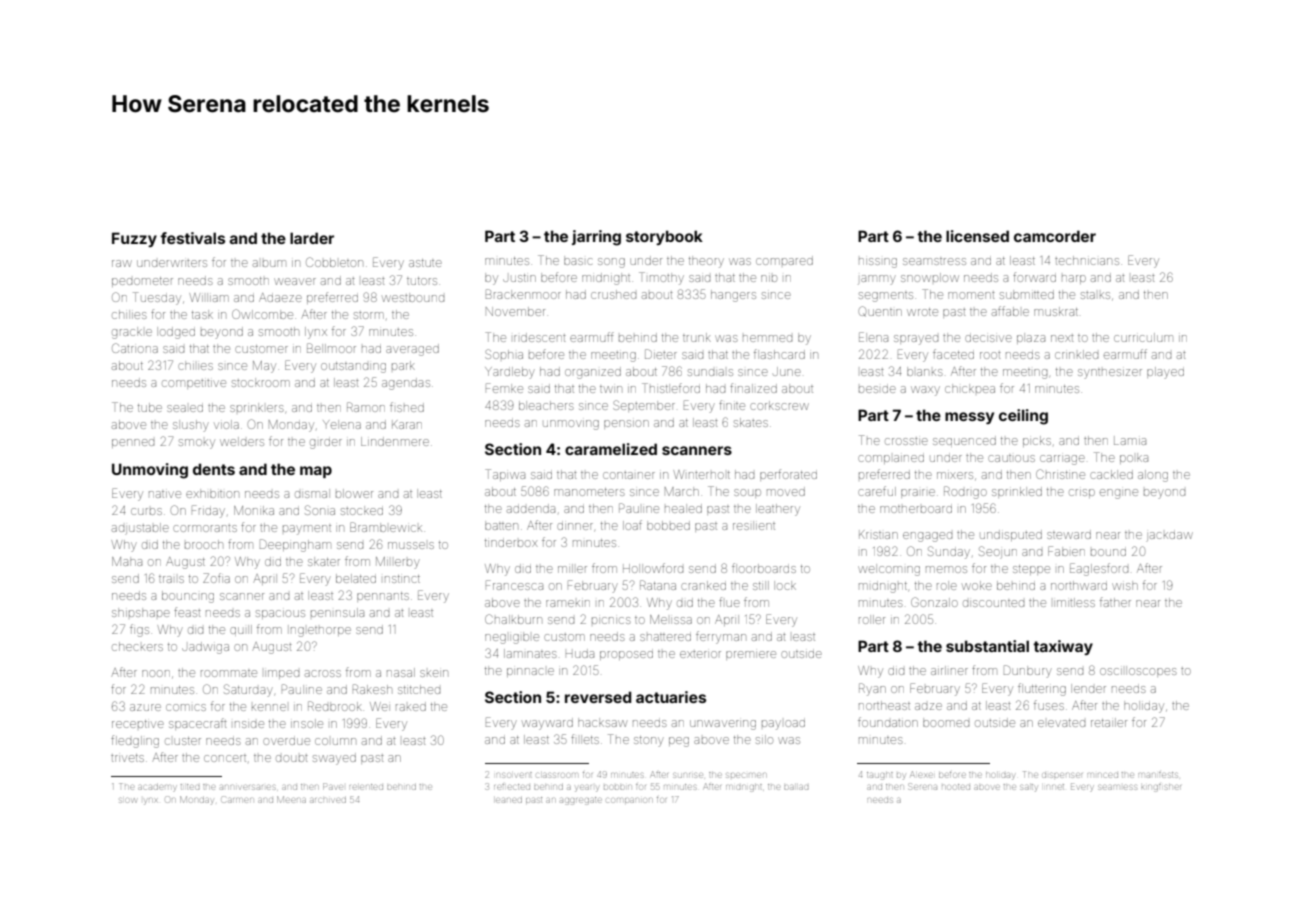 The width and height of the screenshot is (1308, 924). Describe the element at coordinates (1134, 458) in the screenshot. I see `polka` at that location.
